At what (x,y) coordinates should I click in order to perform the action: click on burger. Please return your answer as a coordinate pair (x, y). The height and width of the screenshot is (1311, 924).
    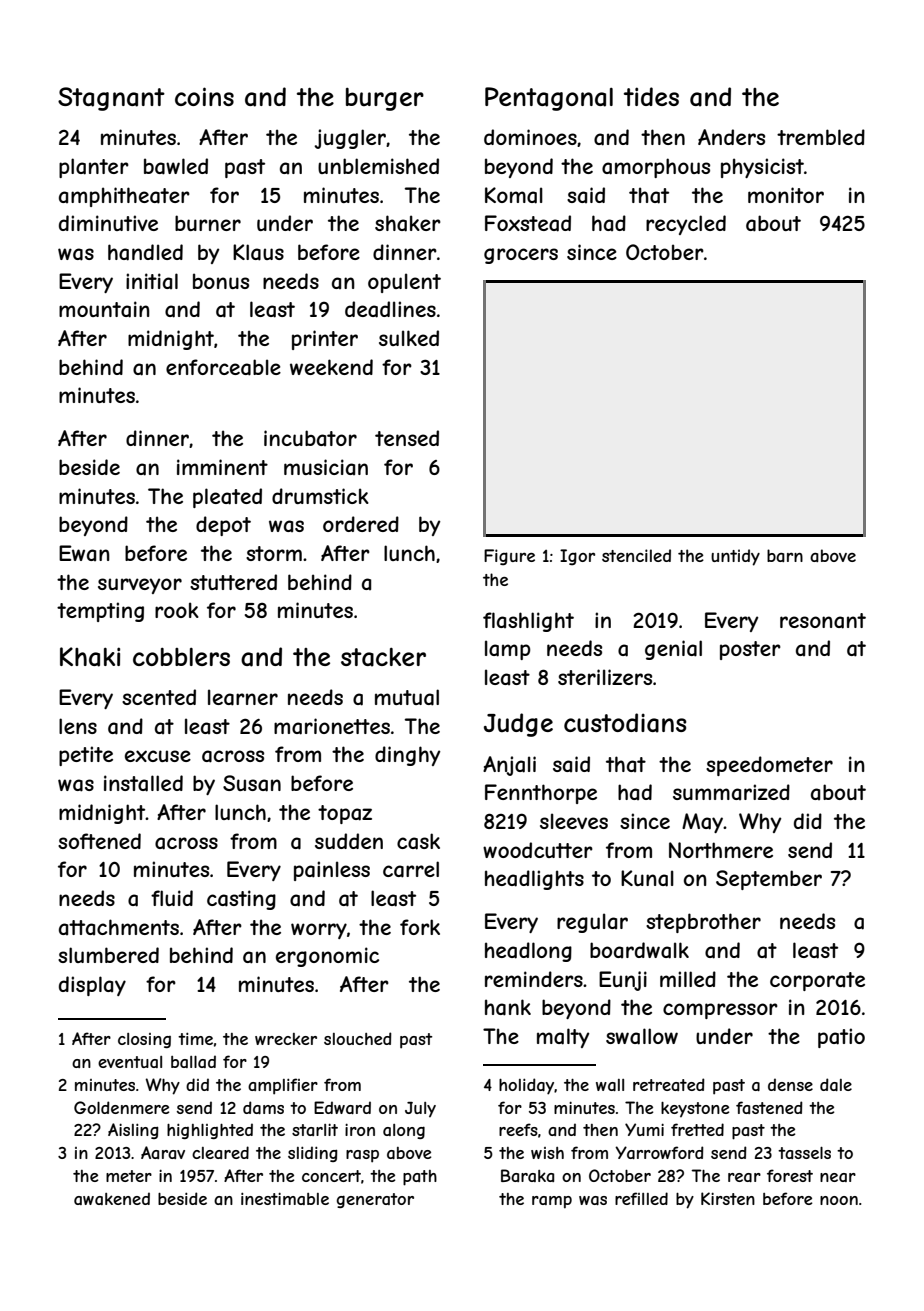
    Looking at the image, I should click on (385, 99).
